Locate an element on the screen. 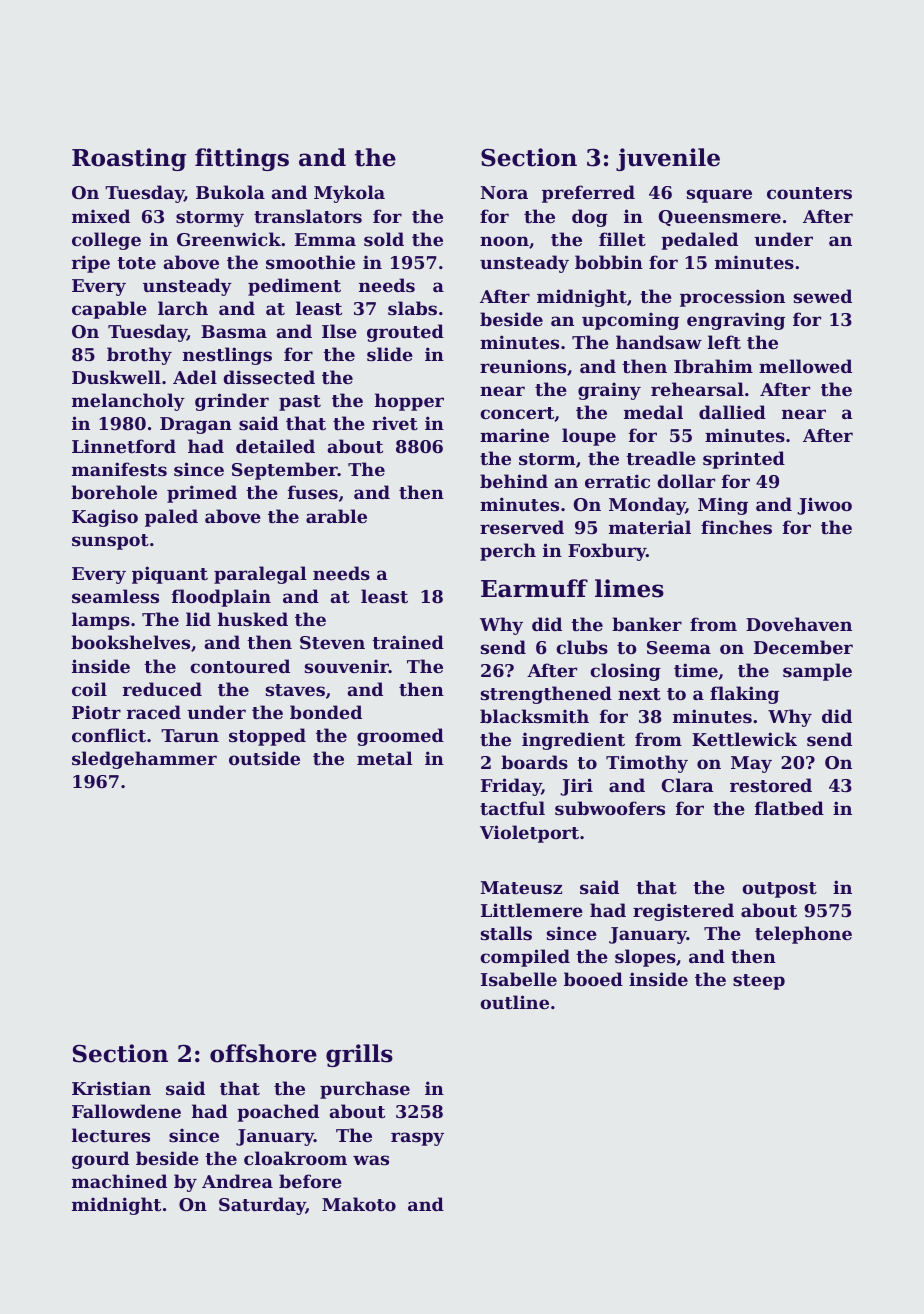 The width and height of the screenshot is (924, 1314). counters is located at coordinates (809, 193).
